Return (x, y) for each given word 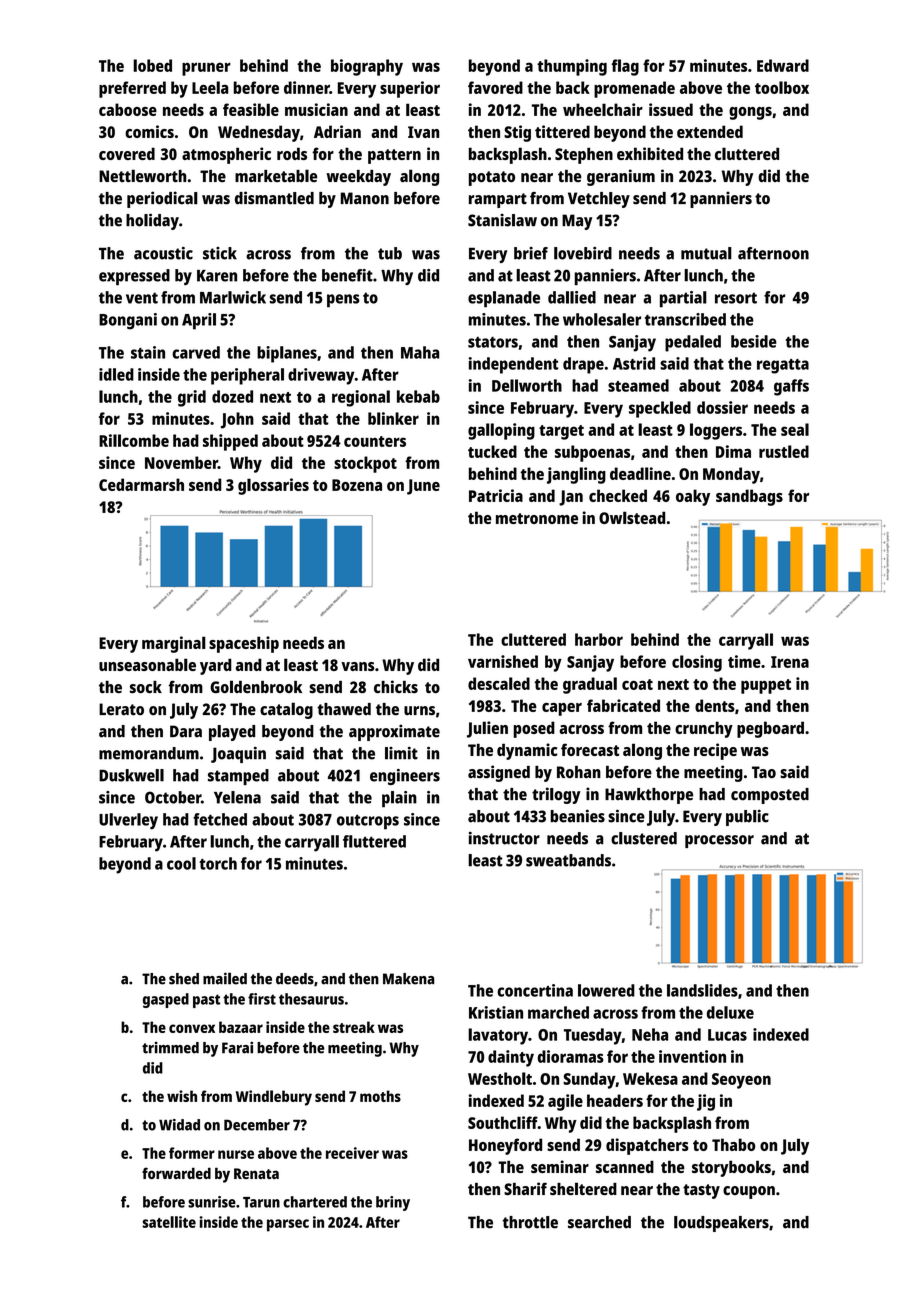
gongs (750, 113)
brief (531, 253)
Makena (408, 979)
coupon (749, 1192)
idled (116, 374)
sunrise (212, 1202)
